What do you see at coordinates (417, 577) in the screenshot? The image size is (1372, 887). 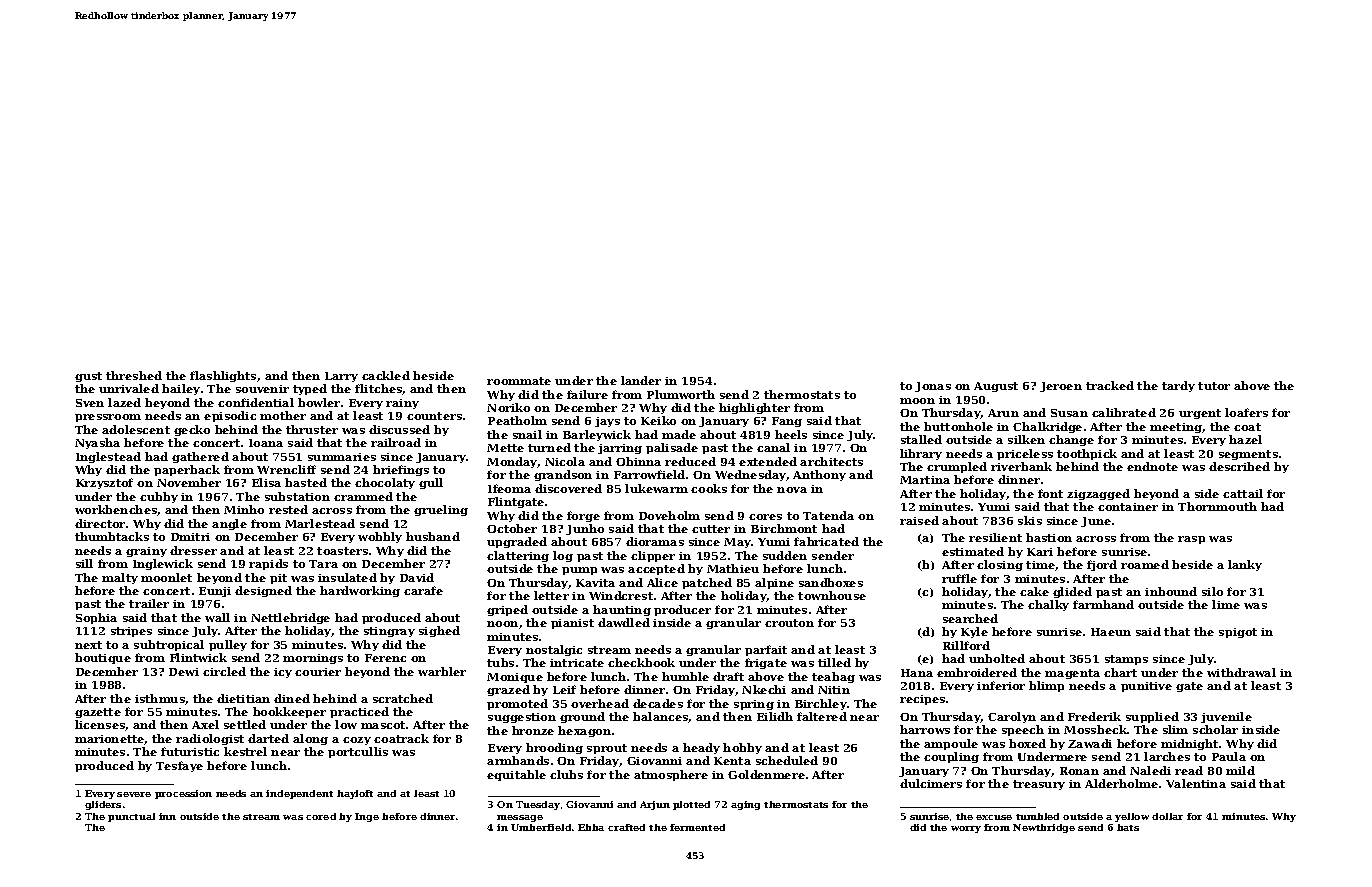 I see `David` at bounding box center [417, 577].
